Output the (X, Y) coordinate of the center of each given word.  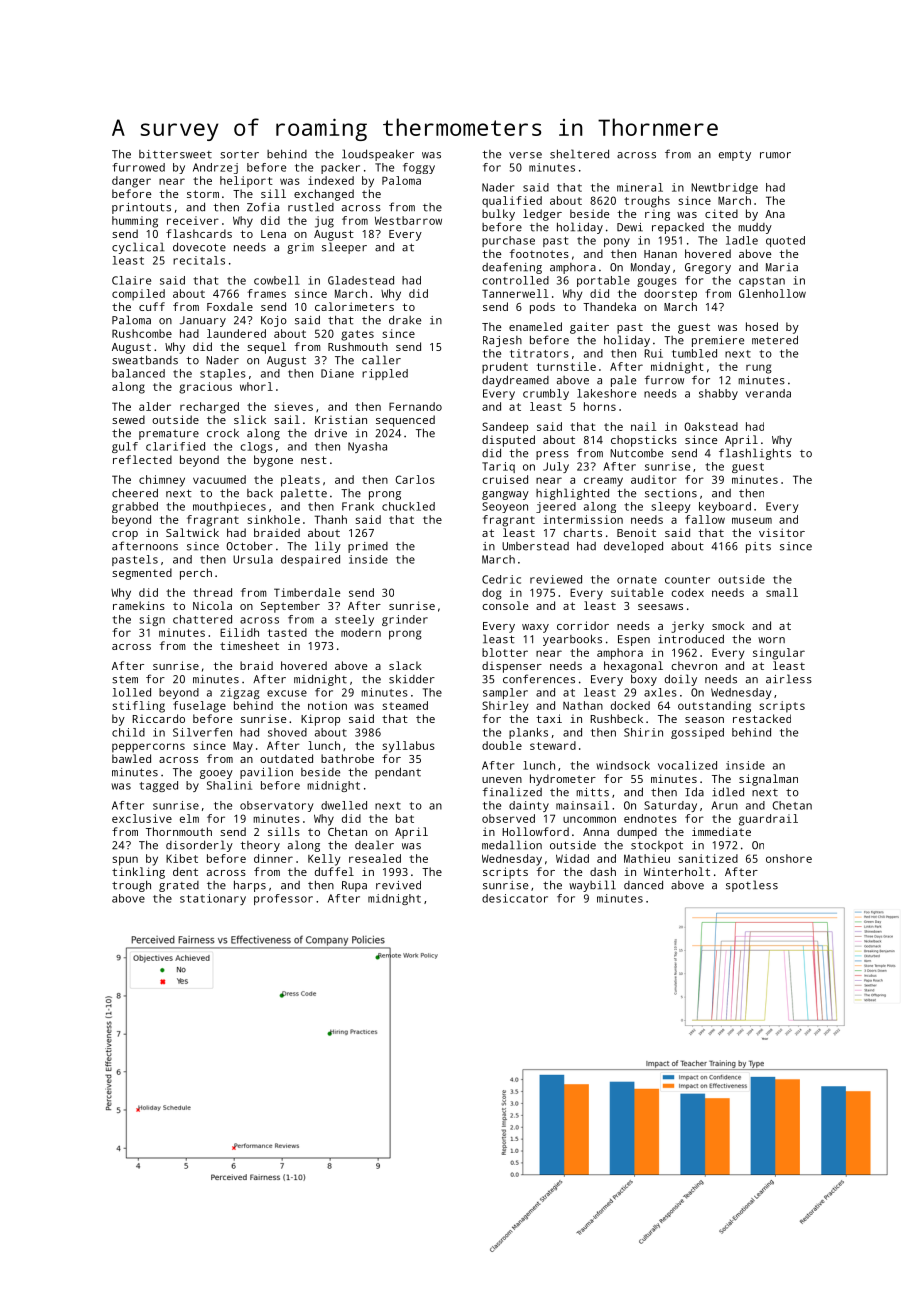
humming (135, 222)
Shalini (229, 785)
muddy (755, 228)
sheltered (579, 154)
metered (775, 340)
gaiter (589, 328)
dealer (374, 845)
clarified (175, 446)
